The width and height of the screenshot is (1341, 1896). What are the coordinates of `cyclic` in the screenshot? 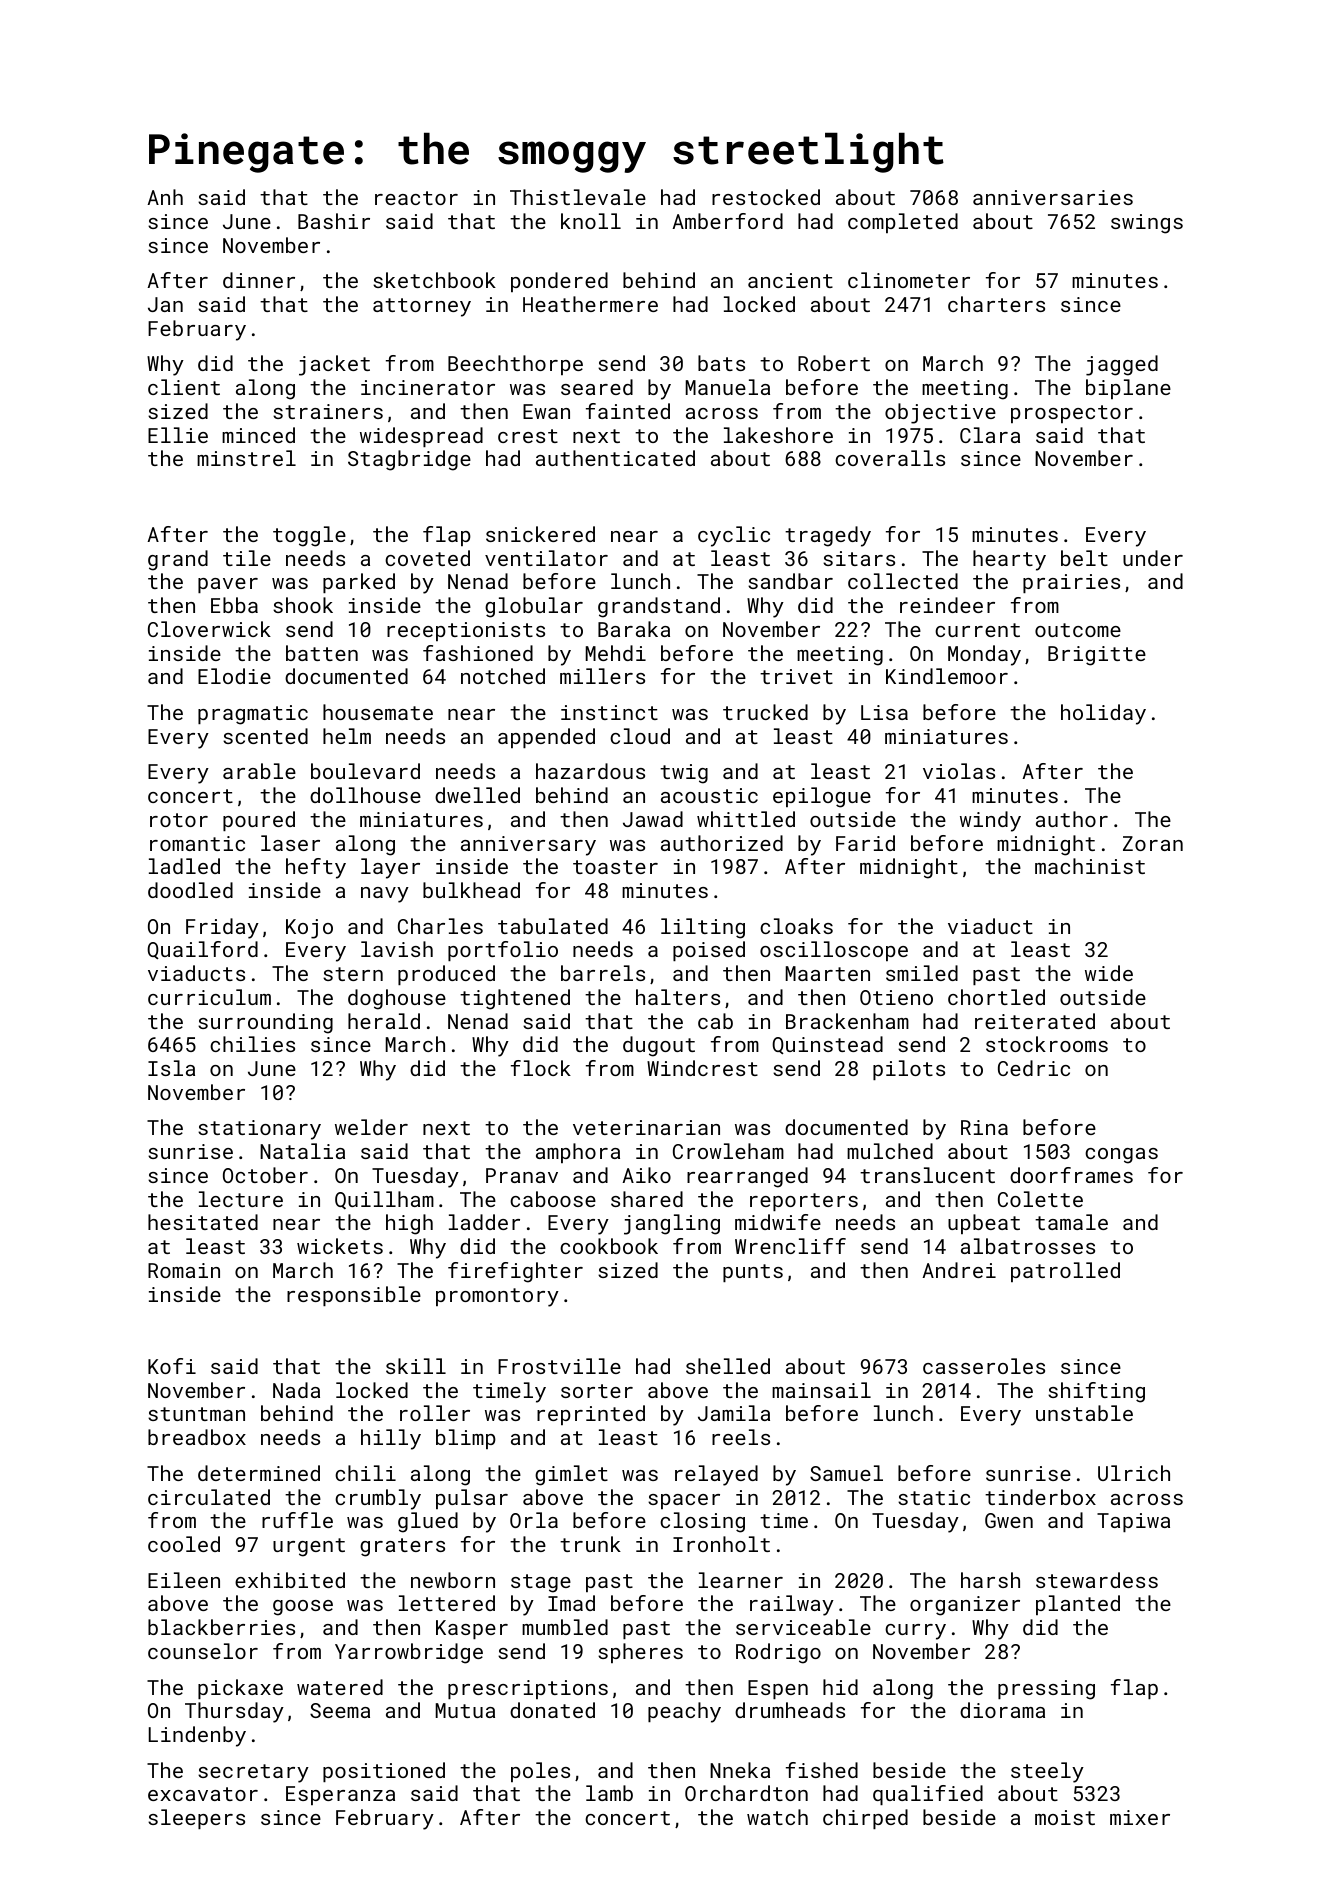 It's located at (734, 536).
